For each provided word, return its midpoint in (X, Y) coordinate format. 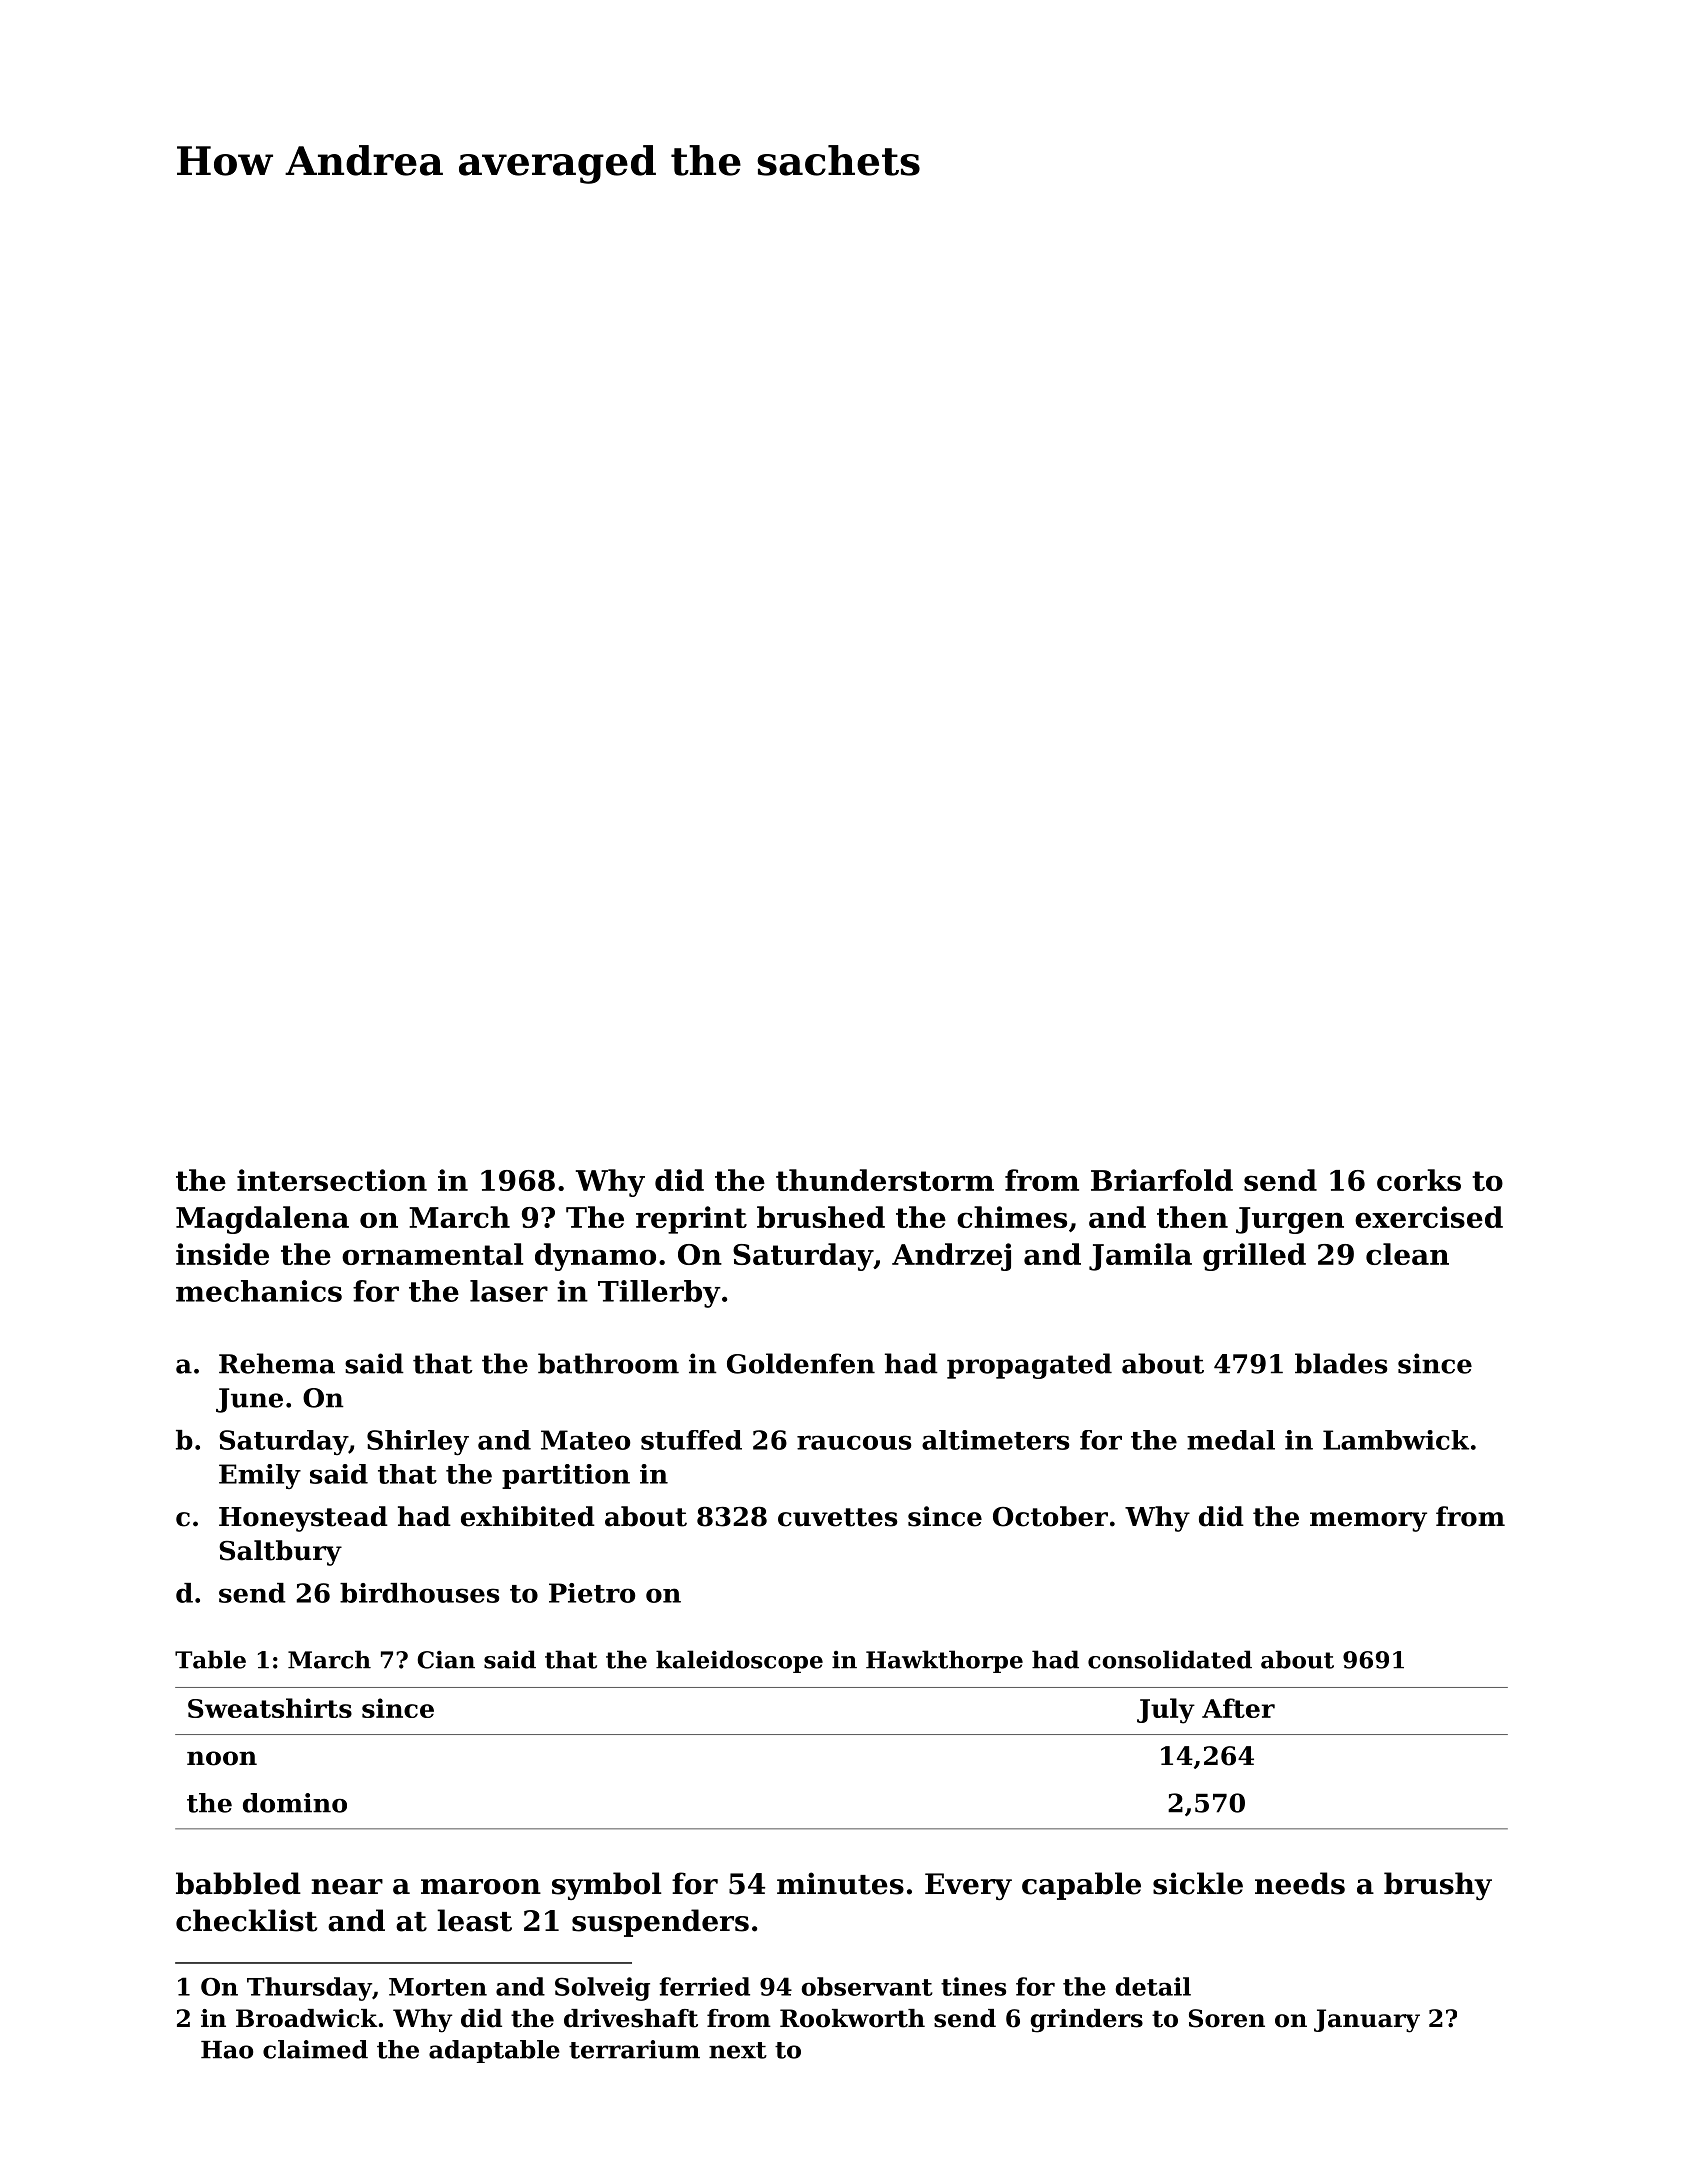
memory (1368, 1522)
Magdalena (262, 1220)
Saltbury (280, 1553)
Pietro (592, 1593)
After (1238, 1708)
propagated (1029, 1366)
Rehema (277, 1363)
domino (295, 1803)
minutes (840, 1883)
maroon (481, 1887)
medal (1231, 1440)
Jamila (1140, 1257)
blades (1341, 1363)
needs (1300, 1883)
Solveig (602, 1989)
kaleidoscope (739, 1661)
